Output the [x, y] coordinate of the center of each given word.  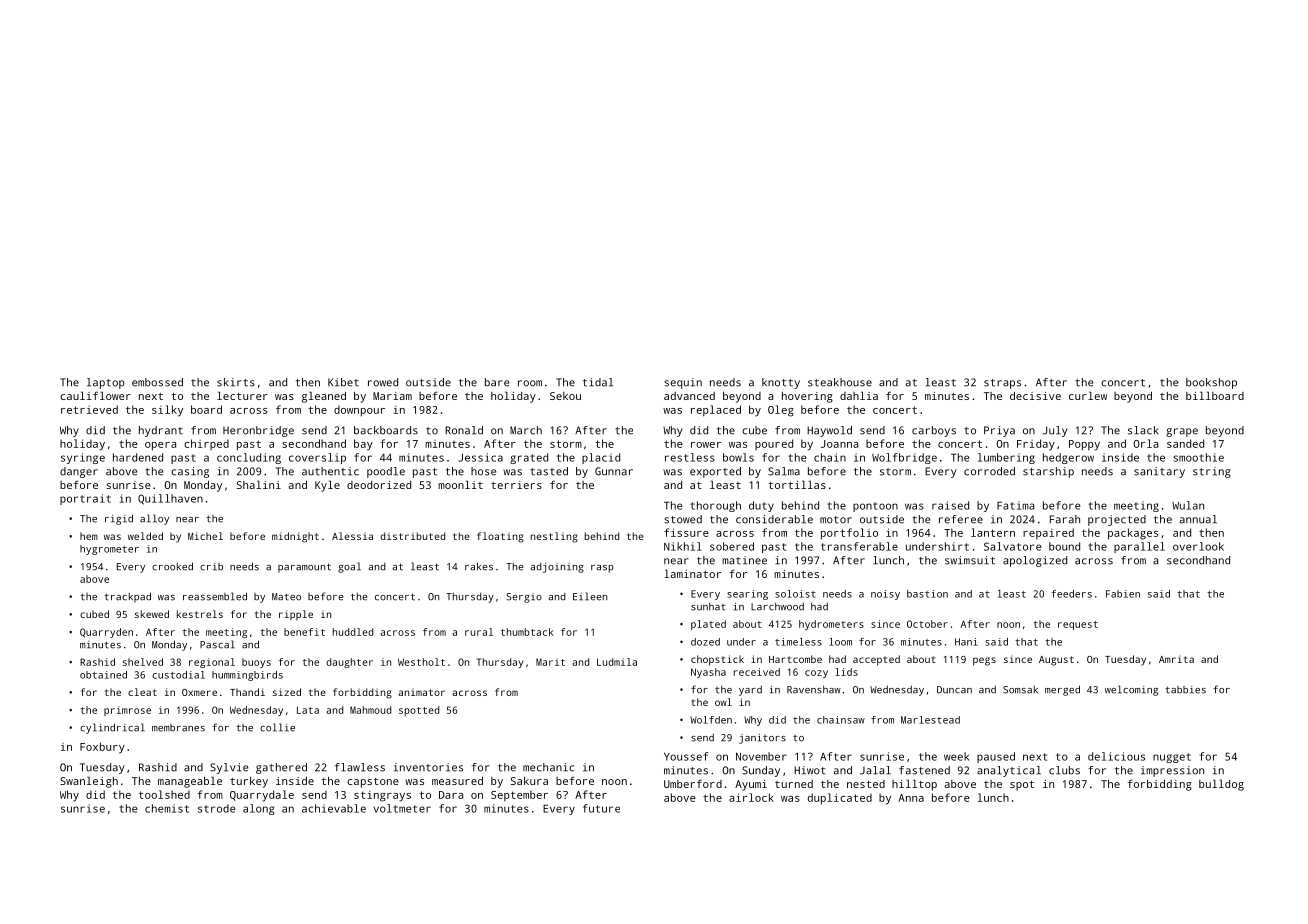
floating [500, 537]
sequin [683, 383]
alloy [154, 519]
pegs [984, 661]
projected [1117, 520]
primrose [127, 711]
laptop [106, 383]
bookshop [1211, 383]
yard [750, 690]
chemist [167, 808]
